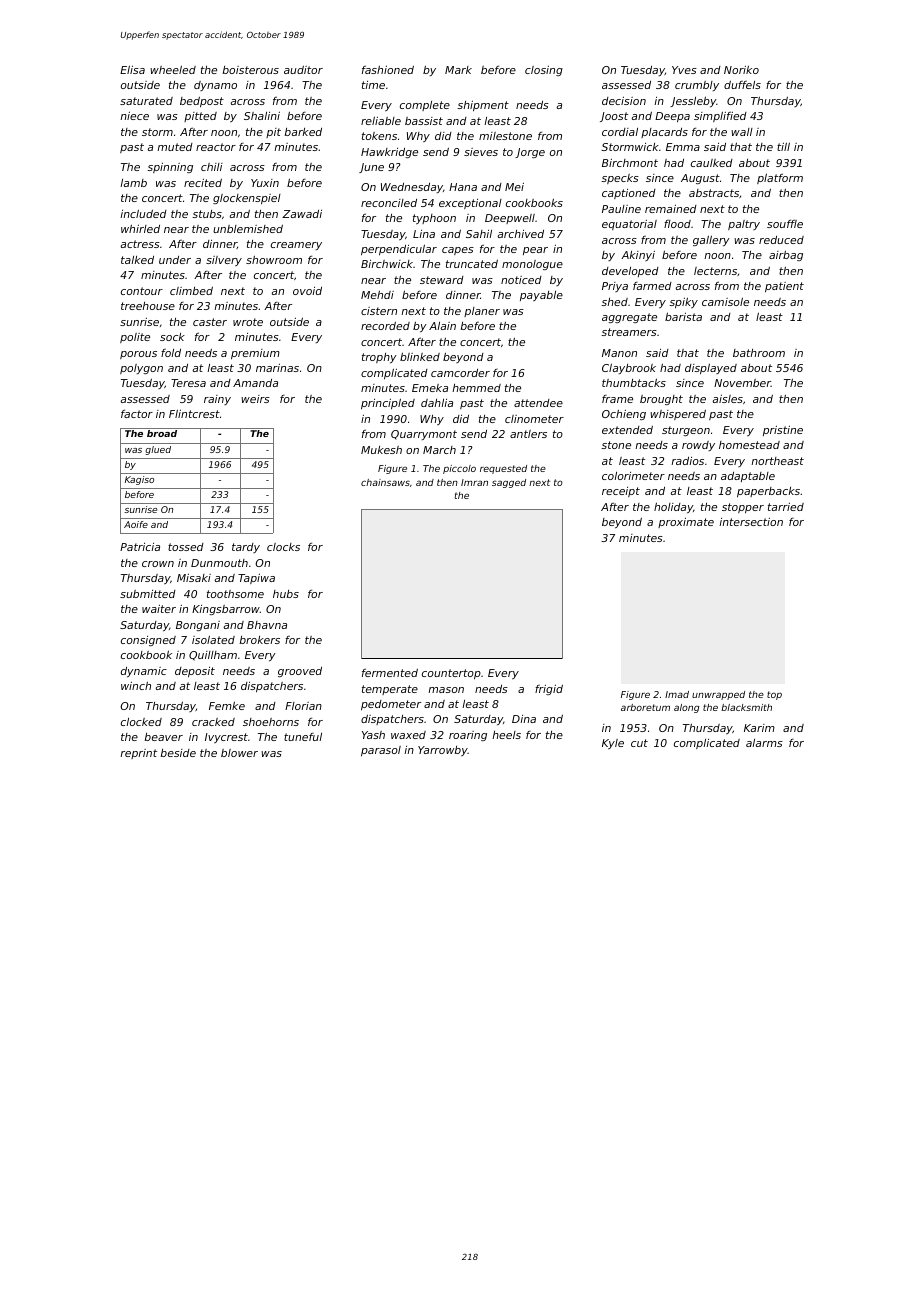 The width and height of the page is (924, 1308). I want to click on piccolo, so click(459, 469).
